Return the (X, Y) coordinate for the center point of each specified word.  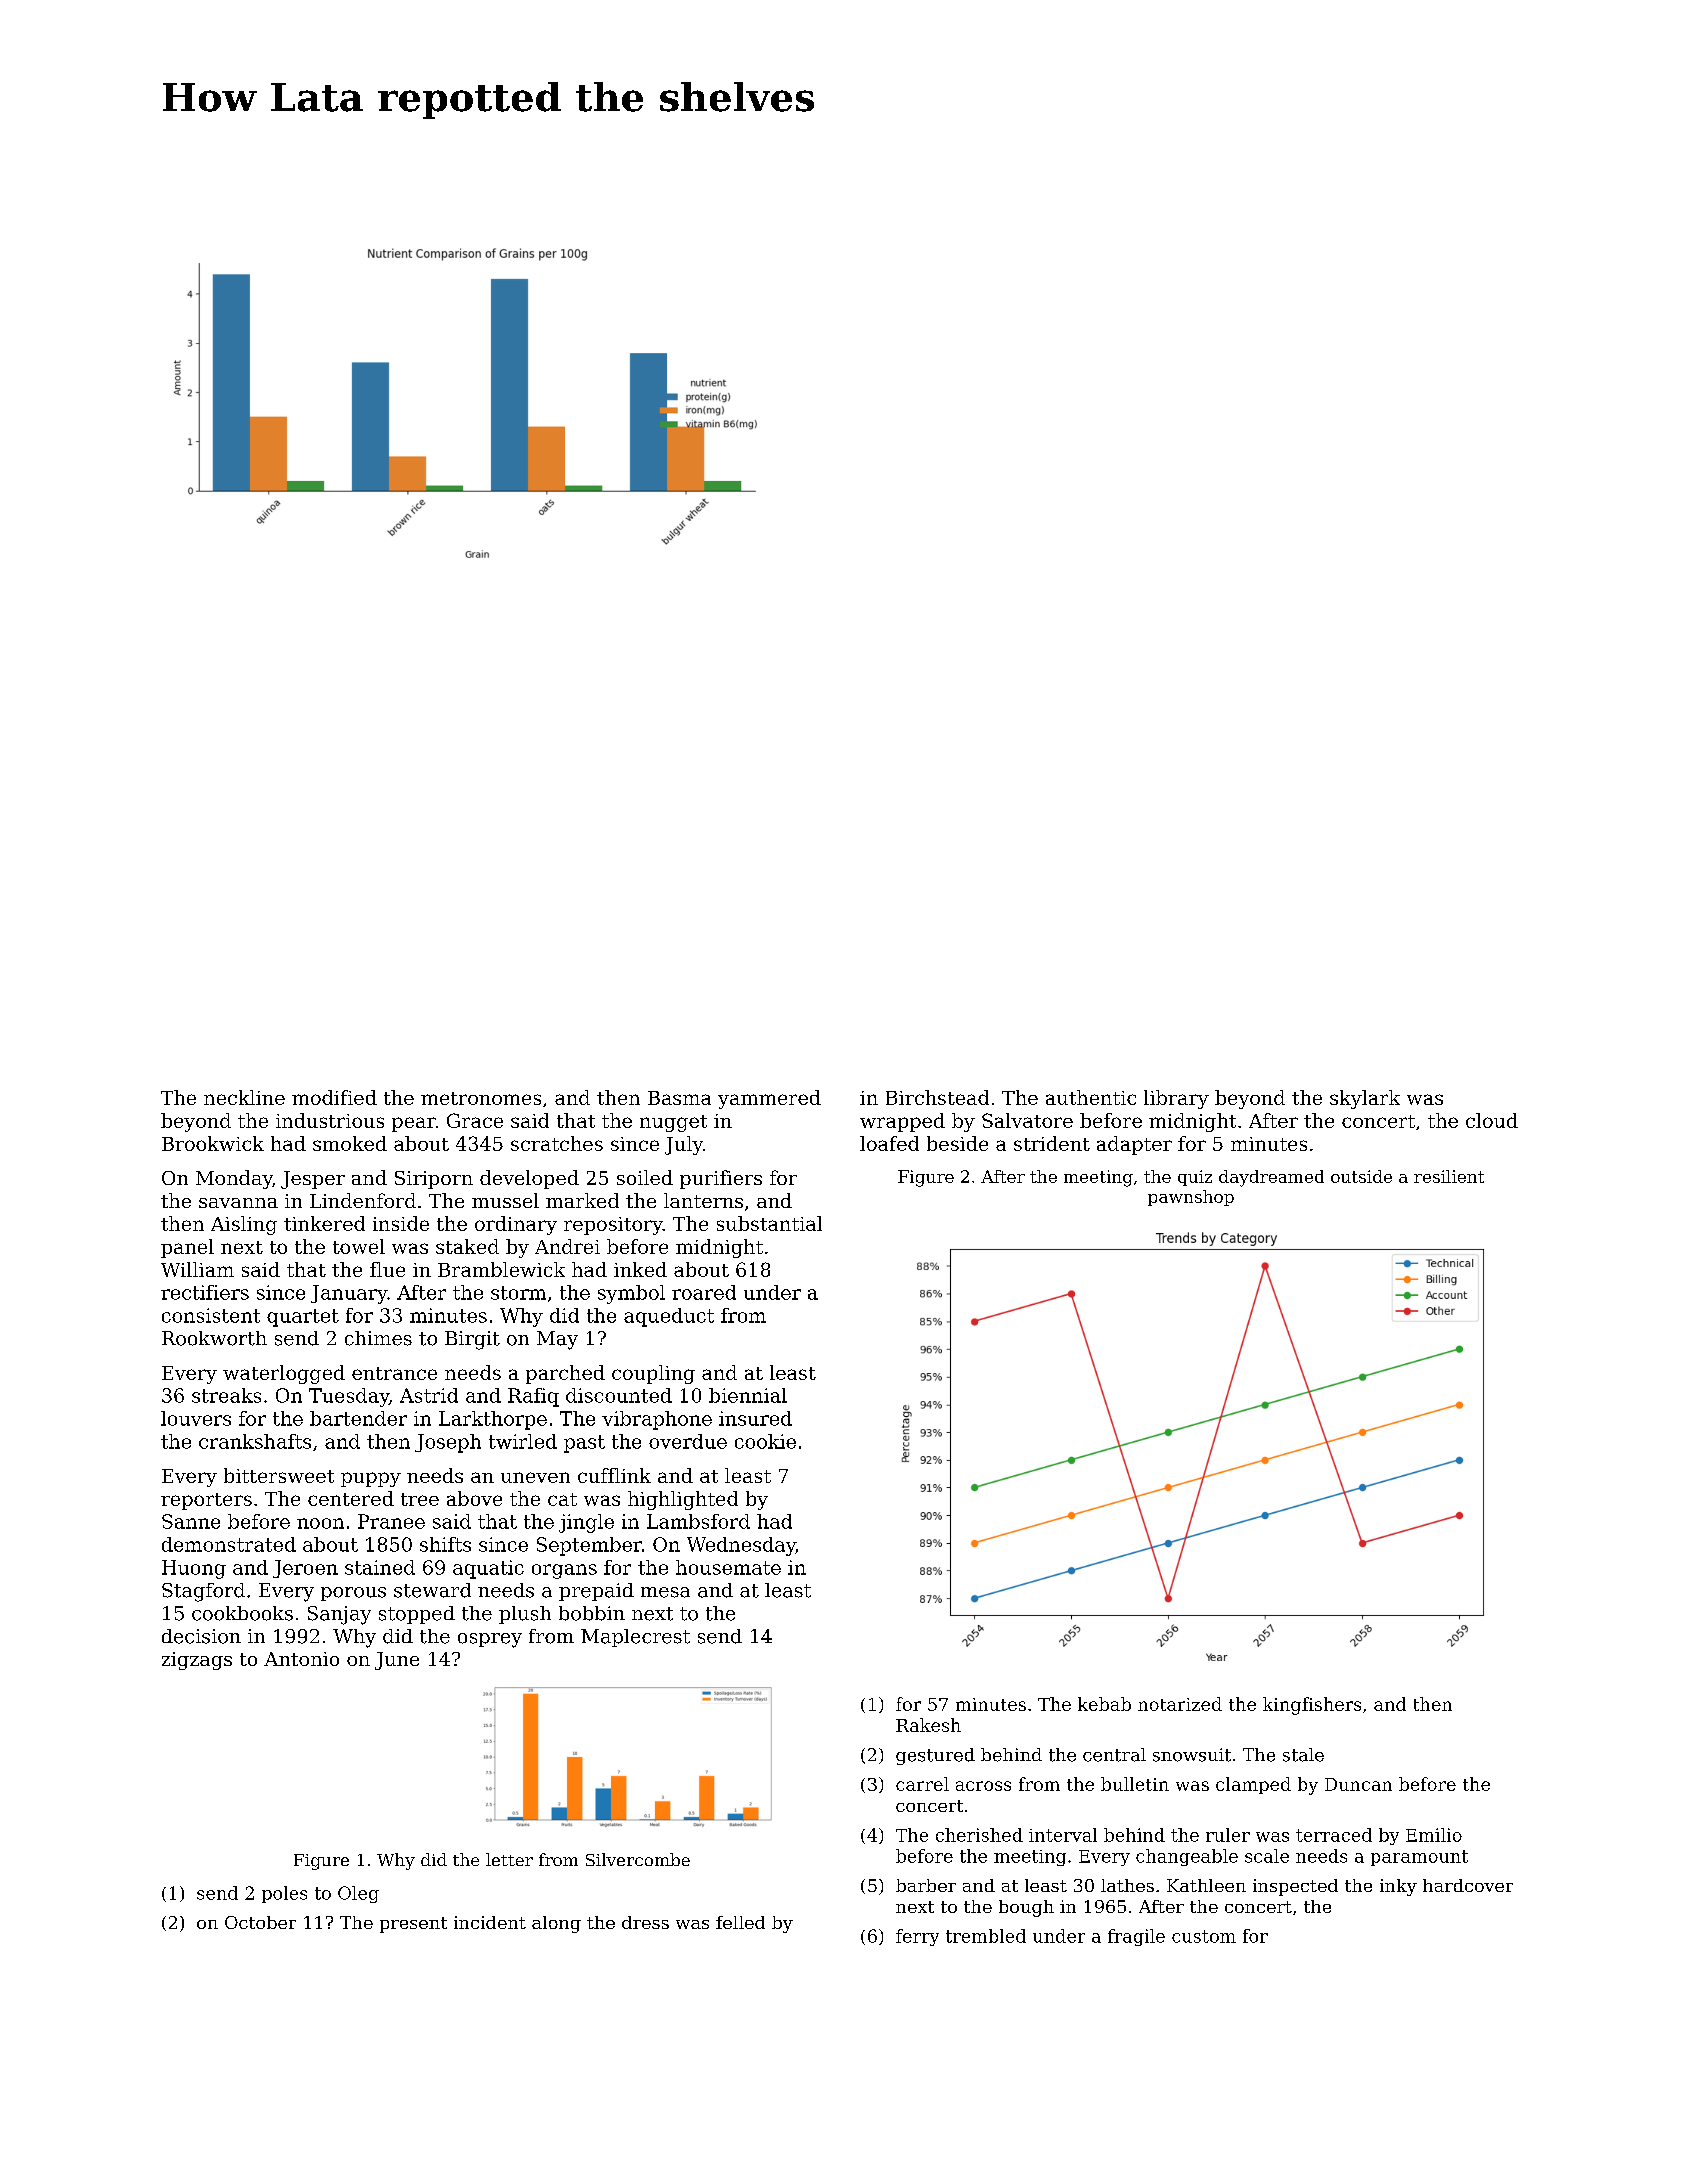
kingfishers (1312, 1706)
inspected (1295, 1887)
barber (926, 1885)
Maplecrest (635, 1638)
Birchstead (937, 1097)
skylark (1365, 1099)
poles (284, 1894)
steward (432, 1590)
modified (334, 1097)
